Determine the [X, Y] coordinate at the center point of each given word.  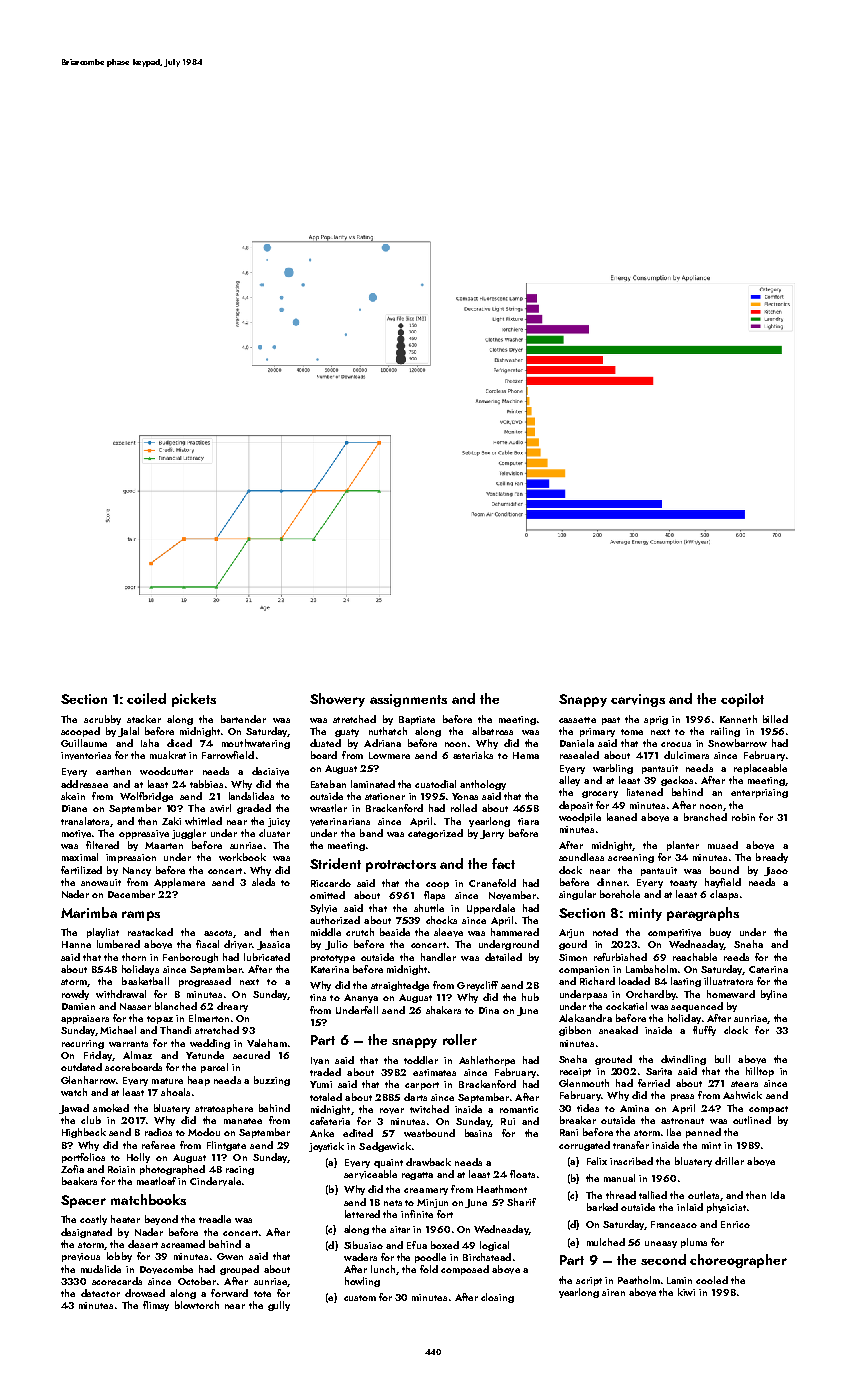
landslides [251, 796]
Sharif [521, 1202]
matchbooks [148, 1199]
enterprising [759, 793]
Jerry [492, 834]
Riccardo [331, 883]
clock [736, 1030]
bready [772, 858]
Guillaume [84, 743]
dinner [612, 882]
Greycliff [477, 986]
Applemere [179, 883]
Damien [78, 1006]
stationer [385, 796]
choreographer [738, 1261]
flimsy [156, 1306]
